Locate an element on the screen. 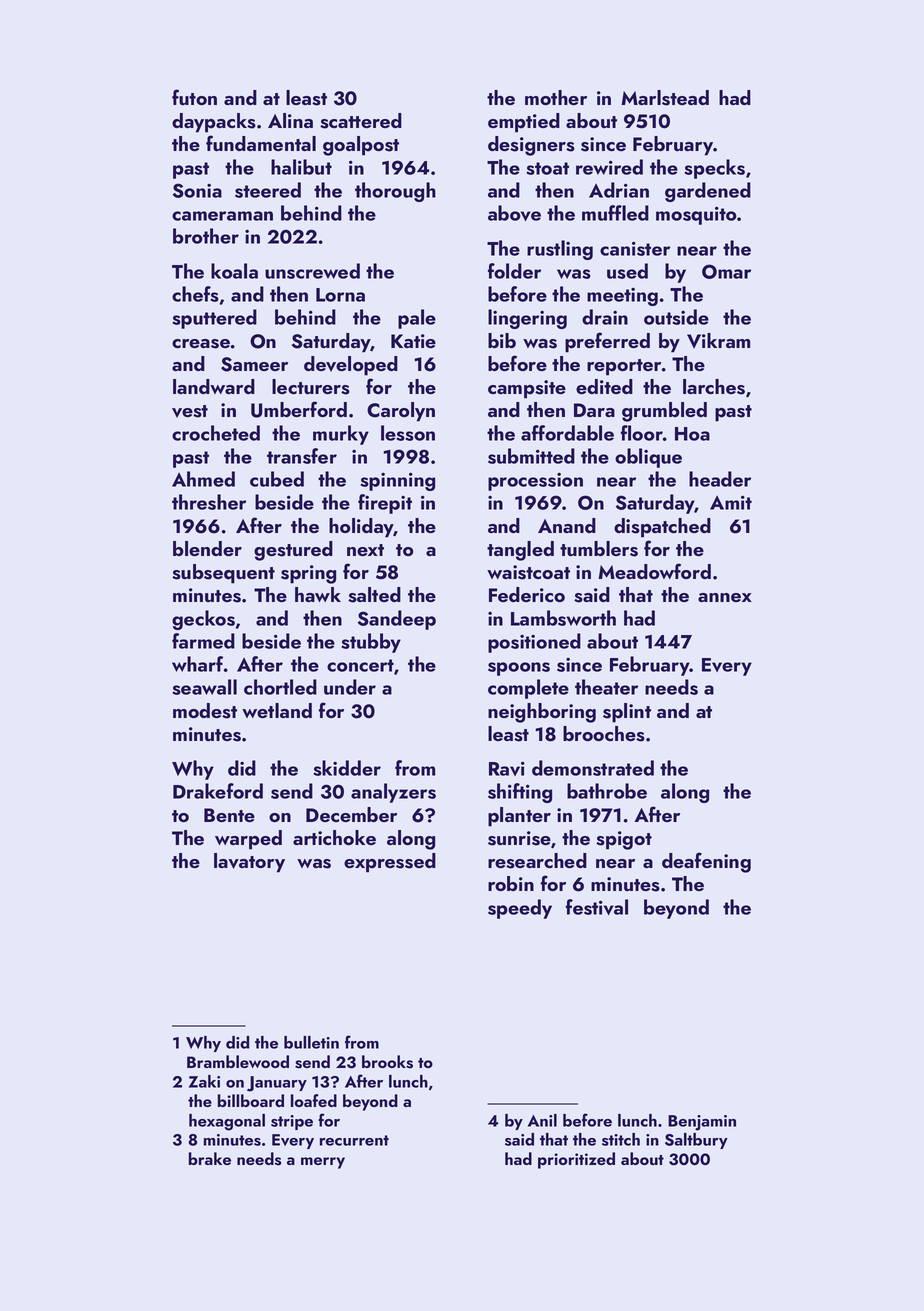  brake is located at coordinates (210, 1158).
